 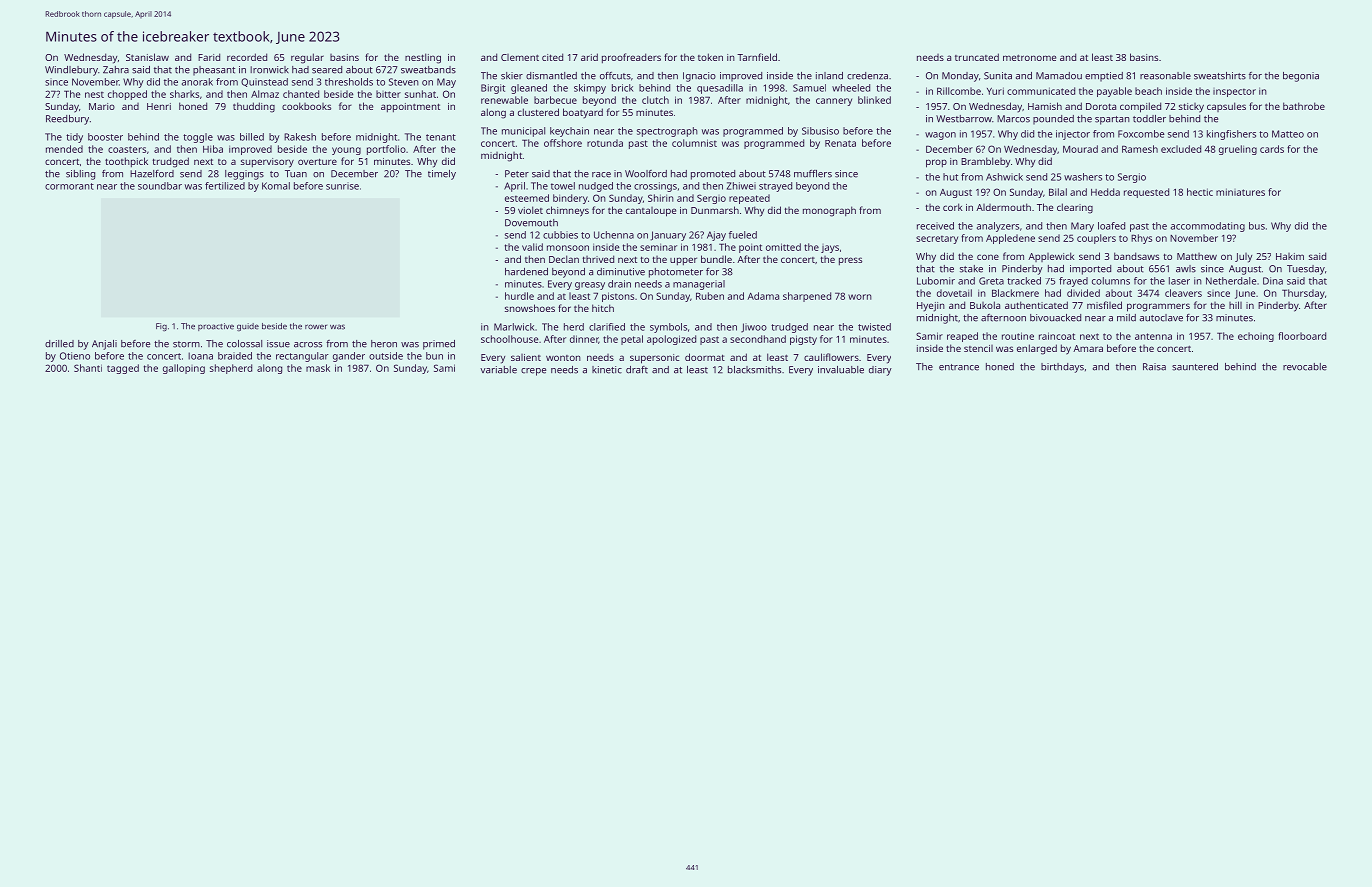 I want to click on Aldermouth, so click(x=1003, y=207).
